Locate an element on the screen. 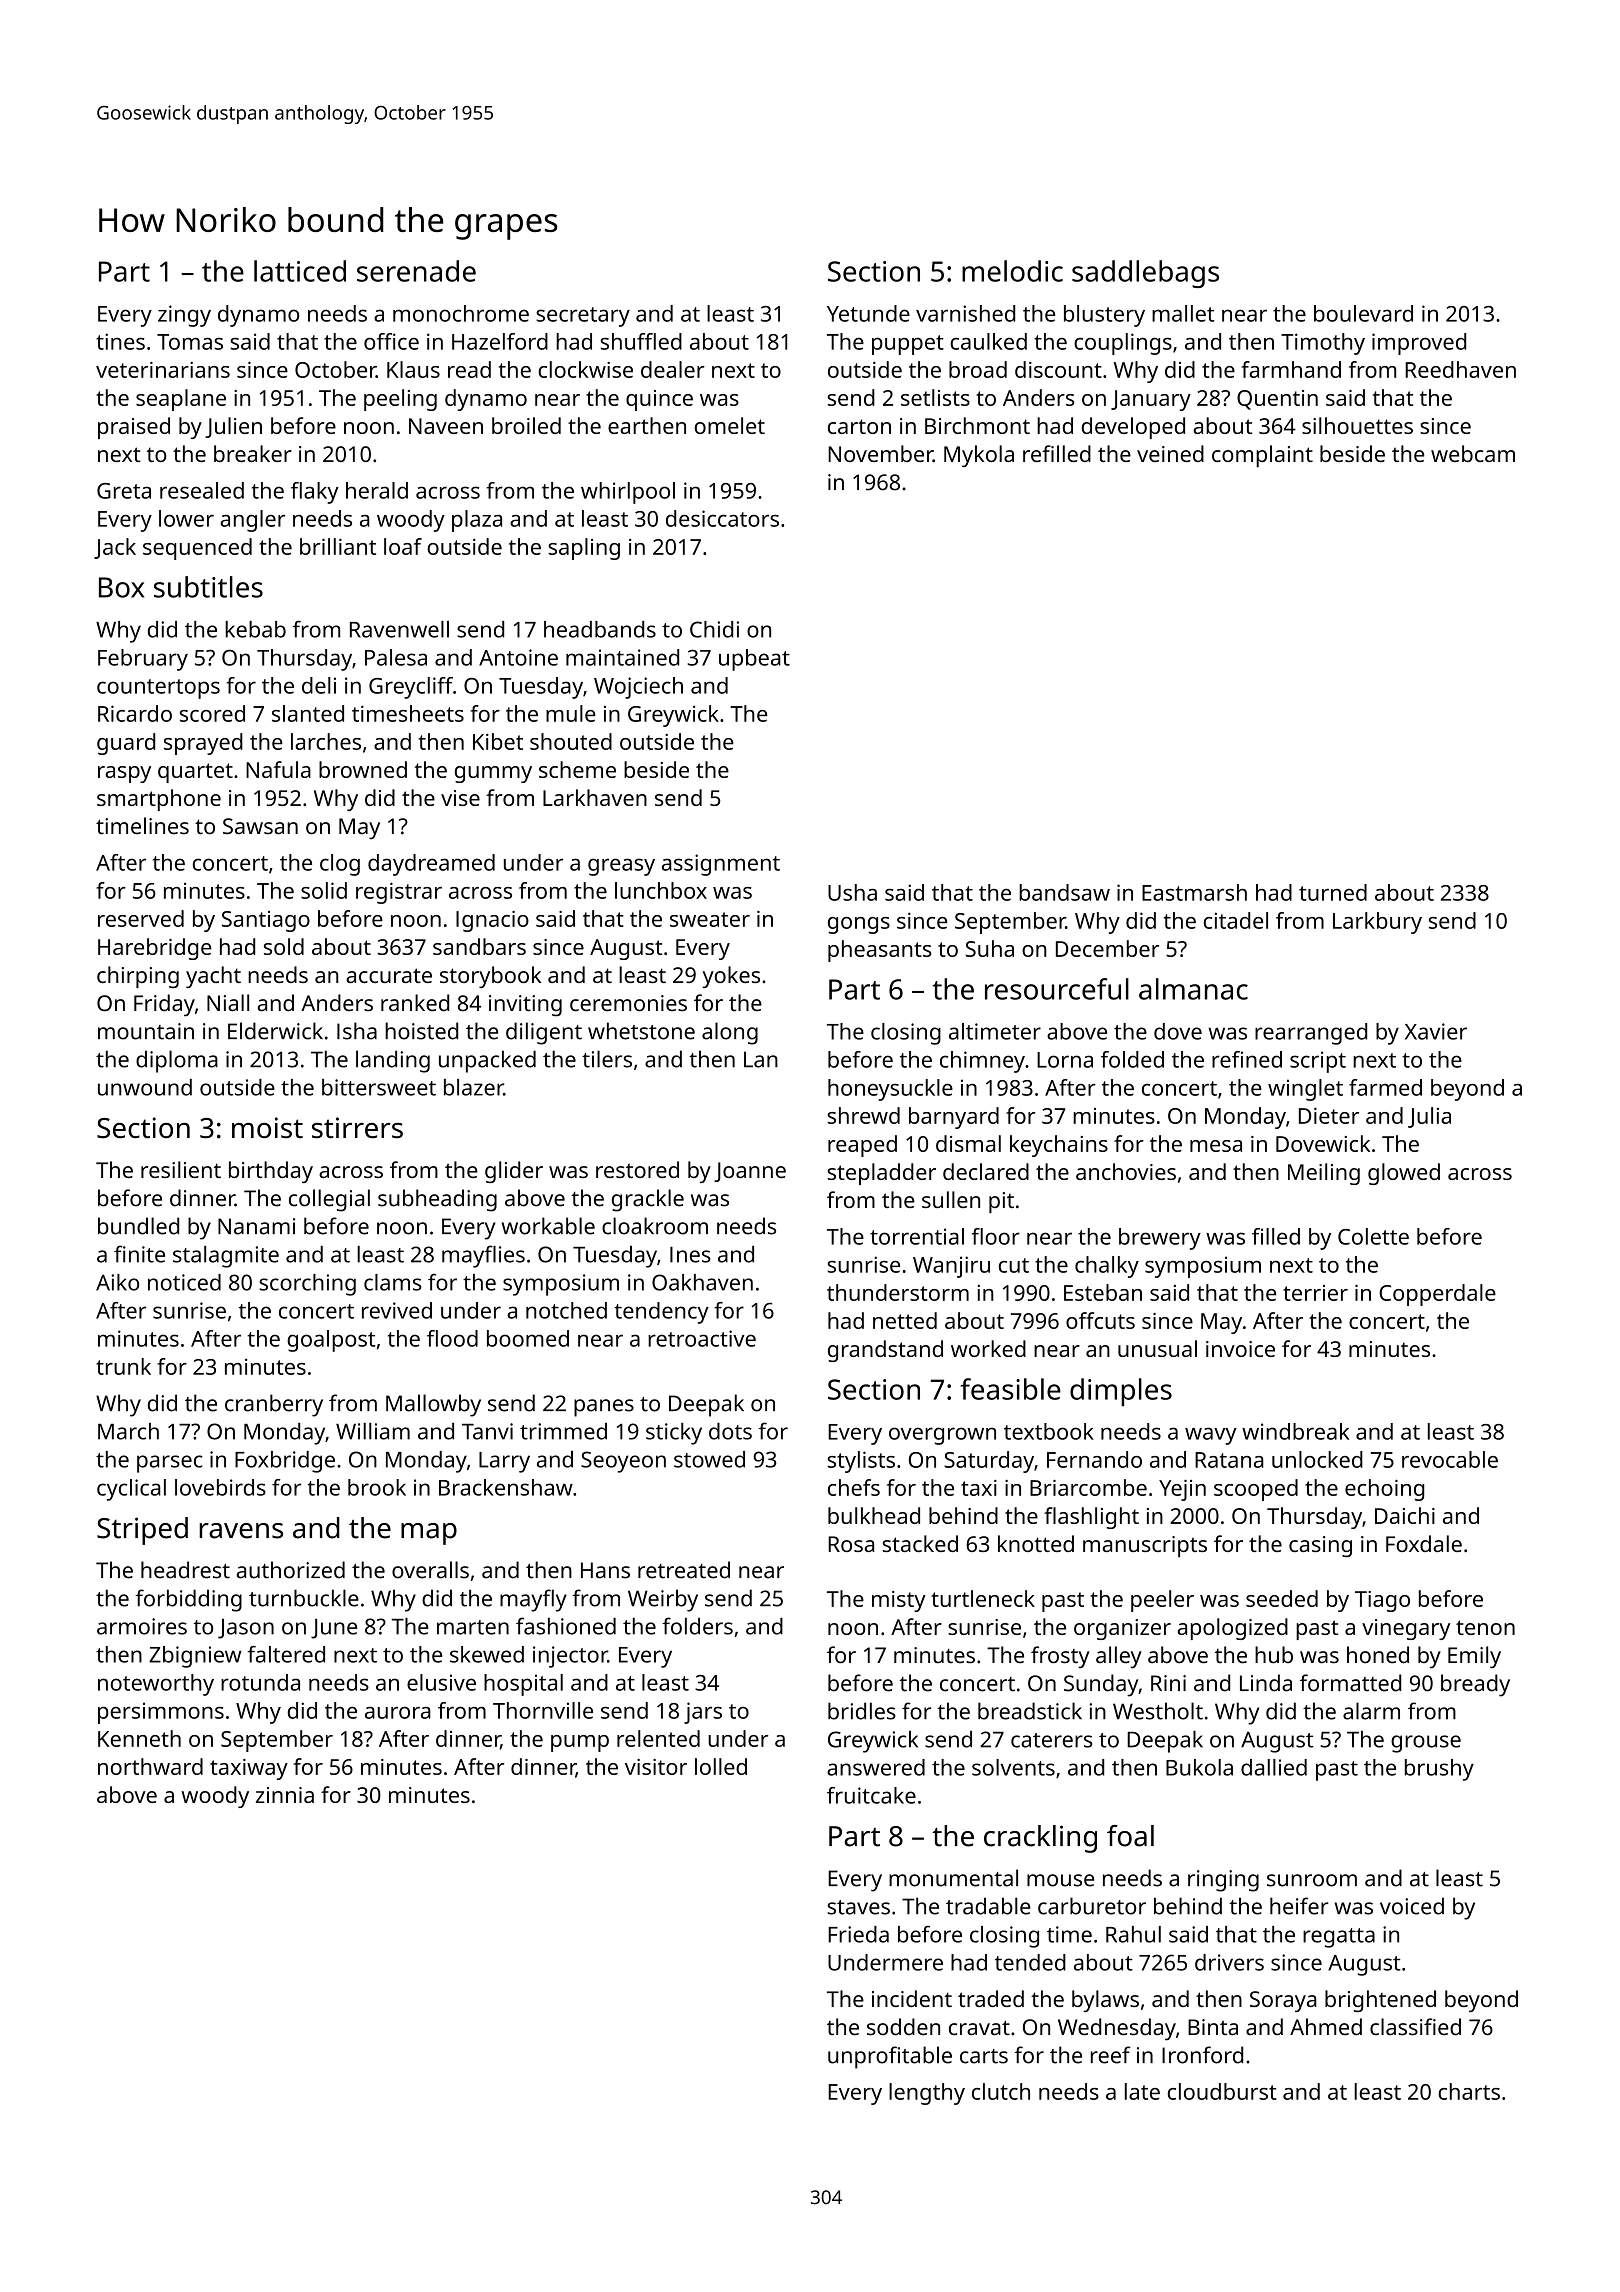 The height and width of the screenshot is (2292, 1620). yokes is located at coordinates (731, 977).
